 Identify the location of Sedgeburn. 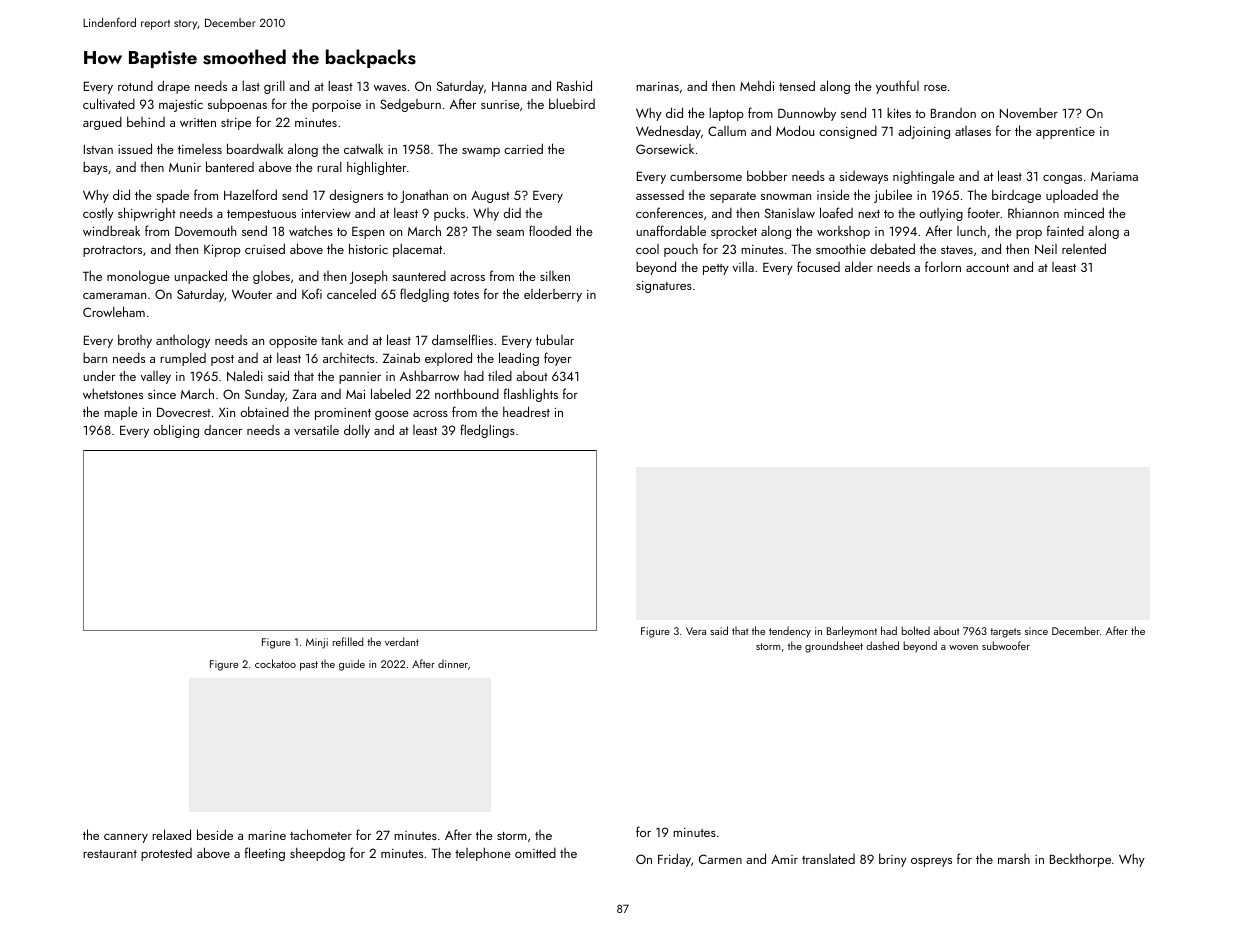
(410, 105).
